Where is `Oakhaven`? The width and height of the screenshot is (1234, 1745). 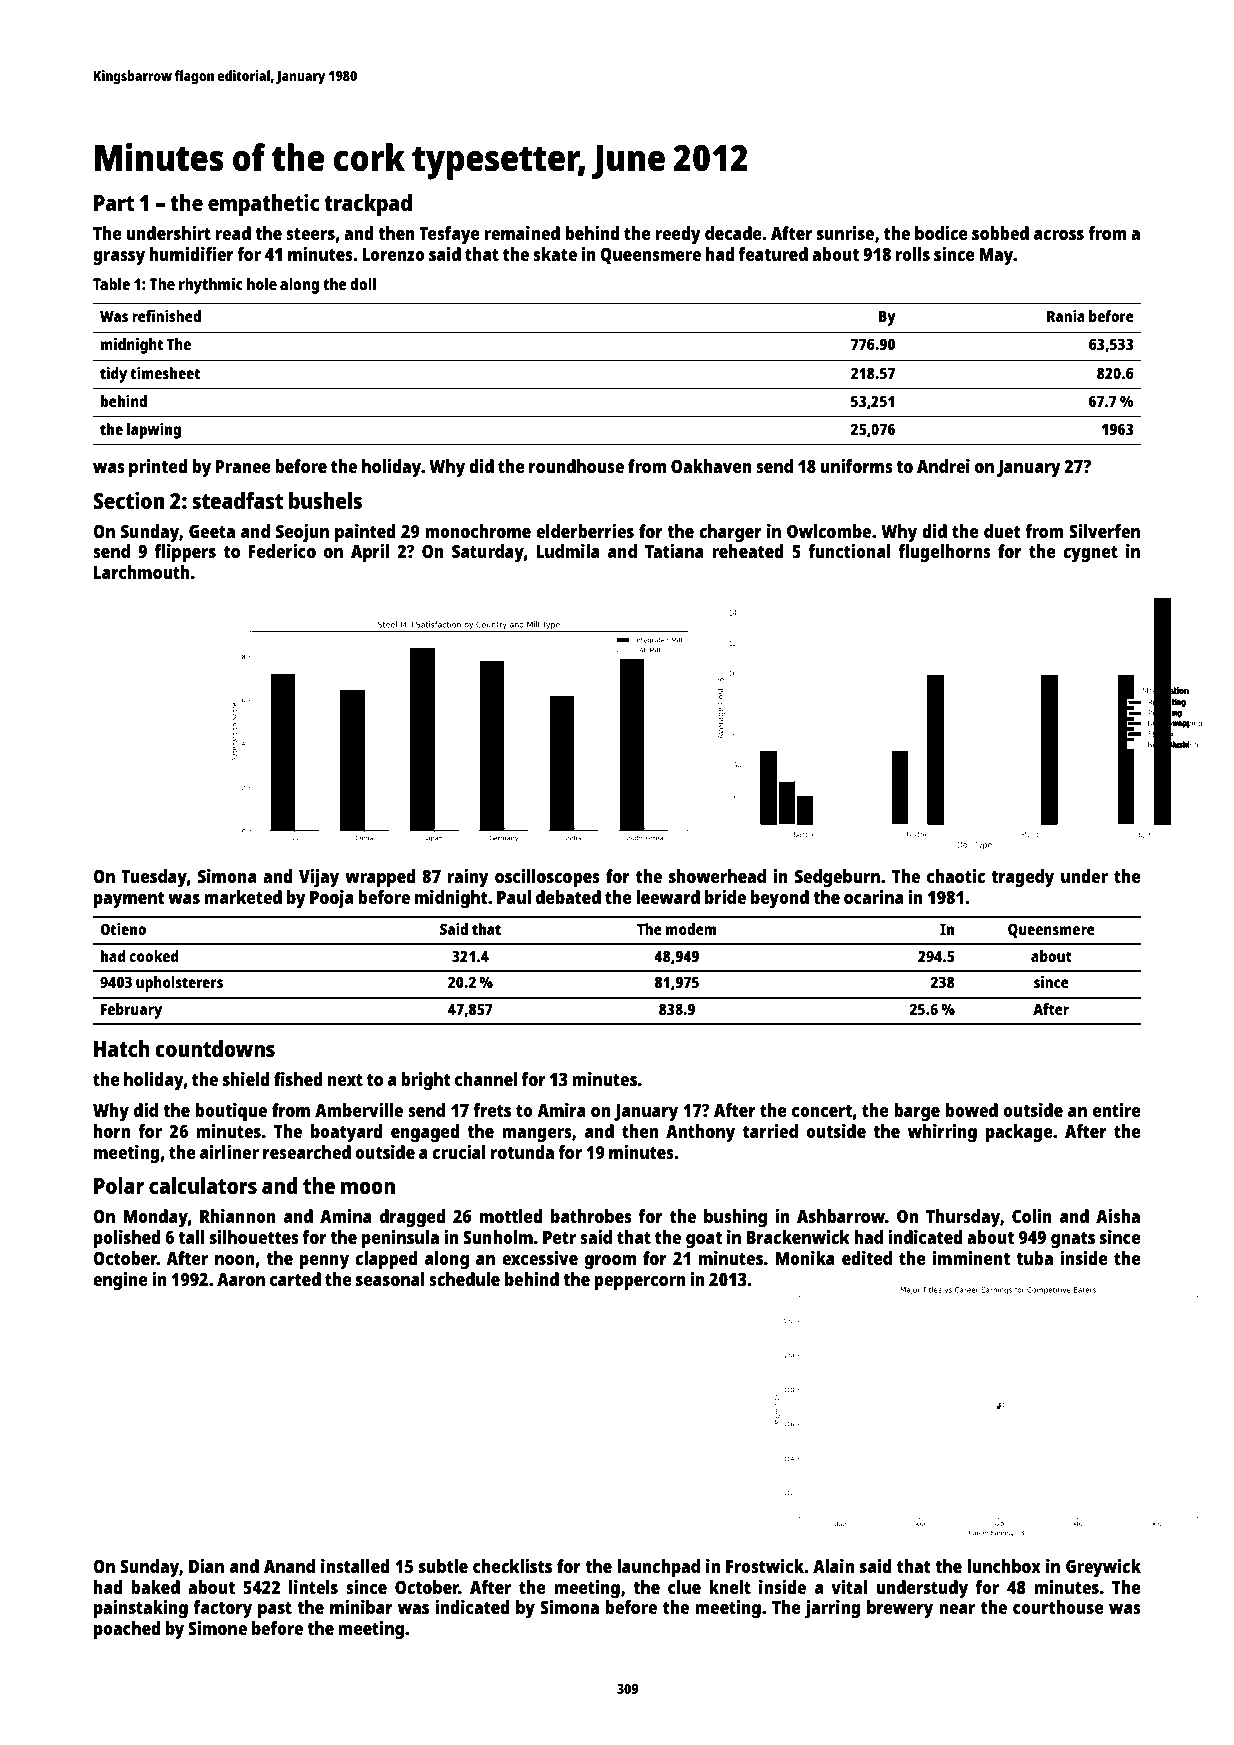 Oakhaven is located at coordinates (711, 466).
